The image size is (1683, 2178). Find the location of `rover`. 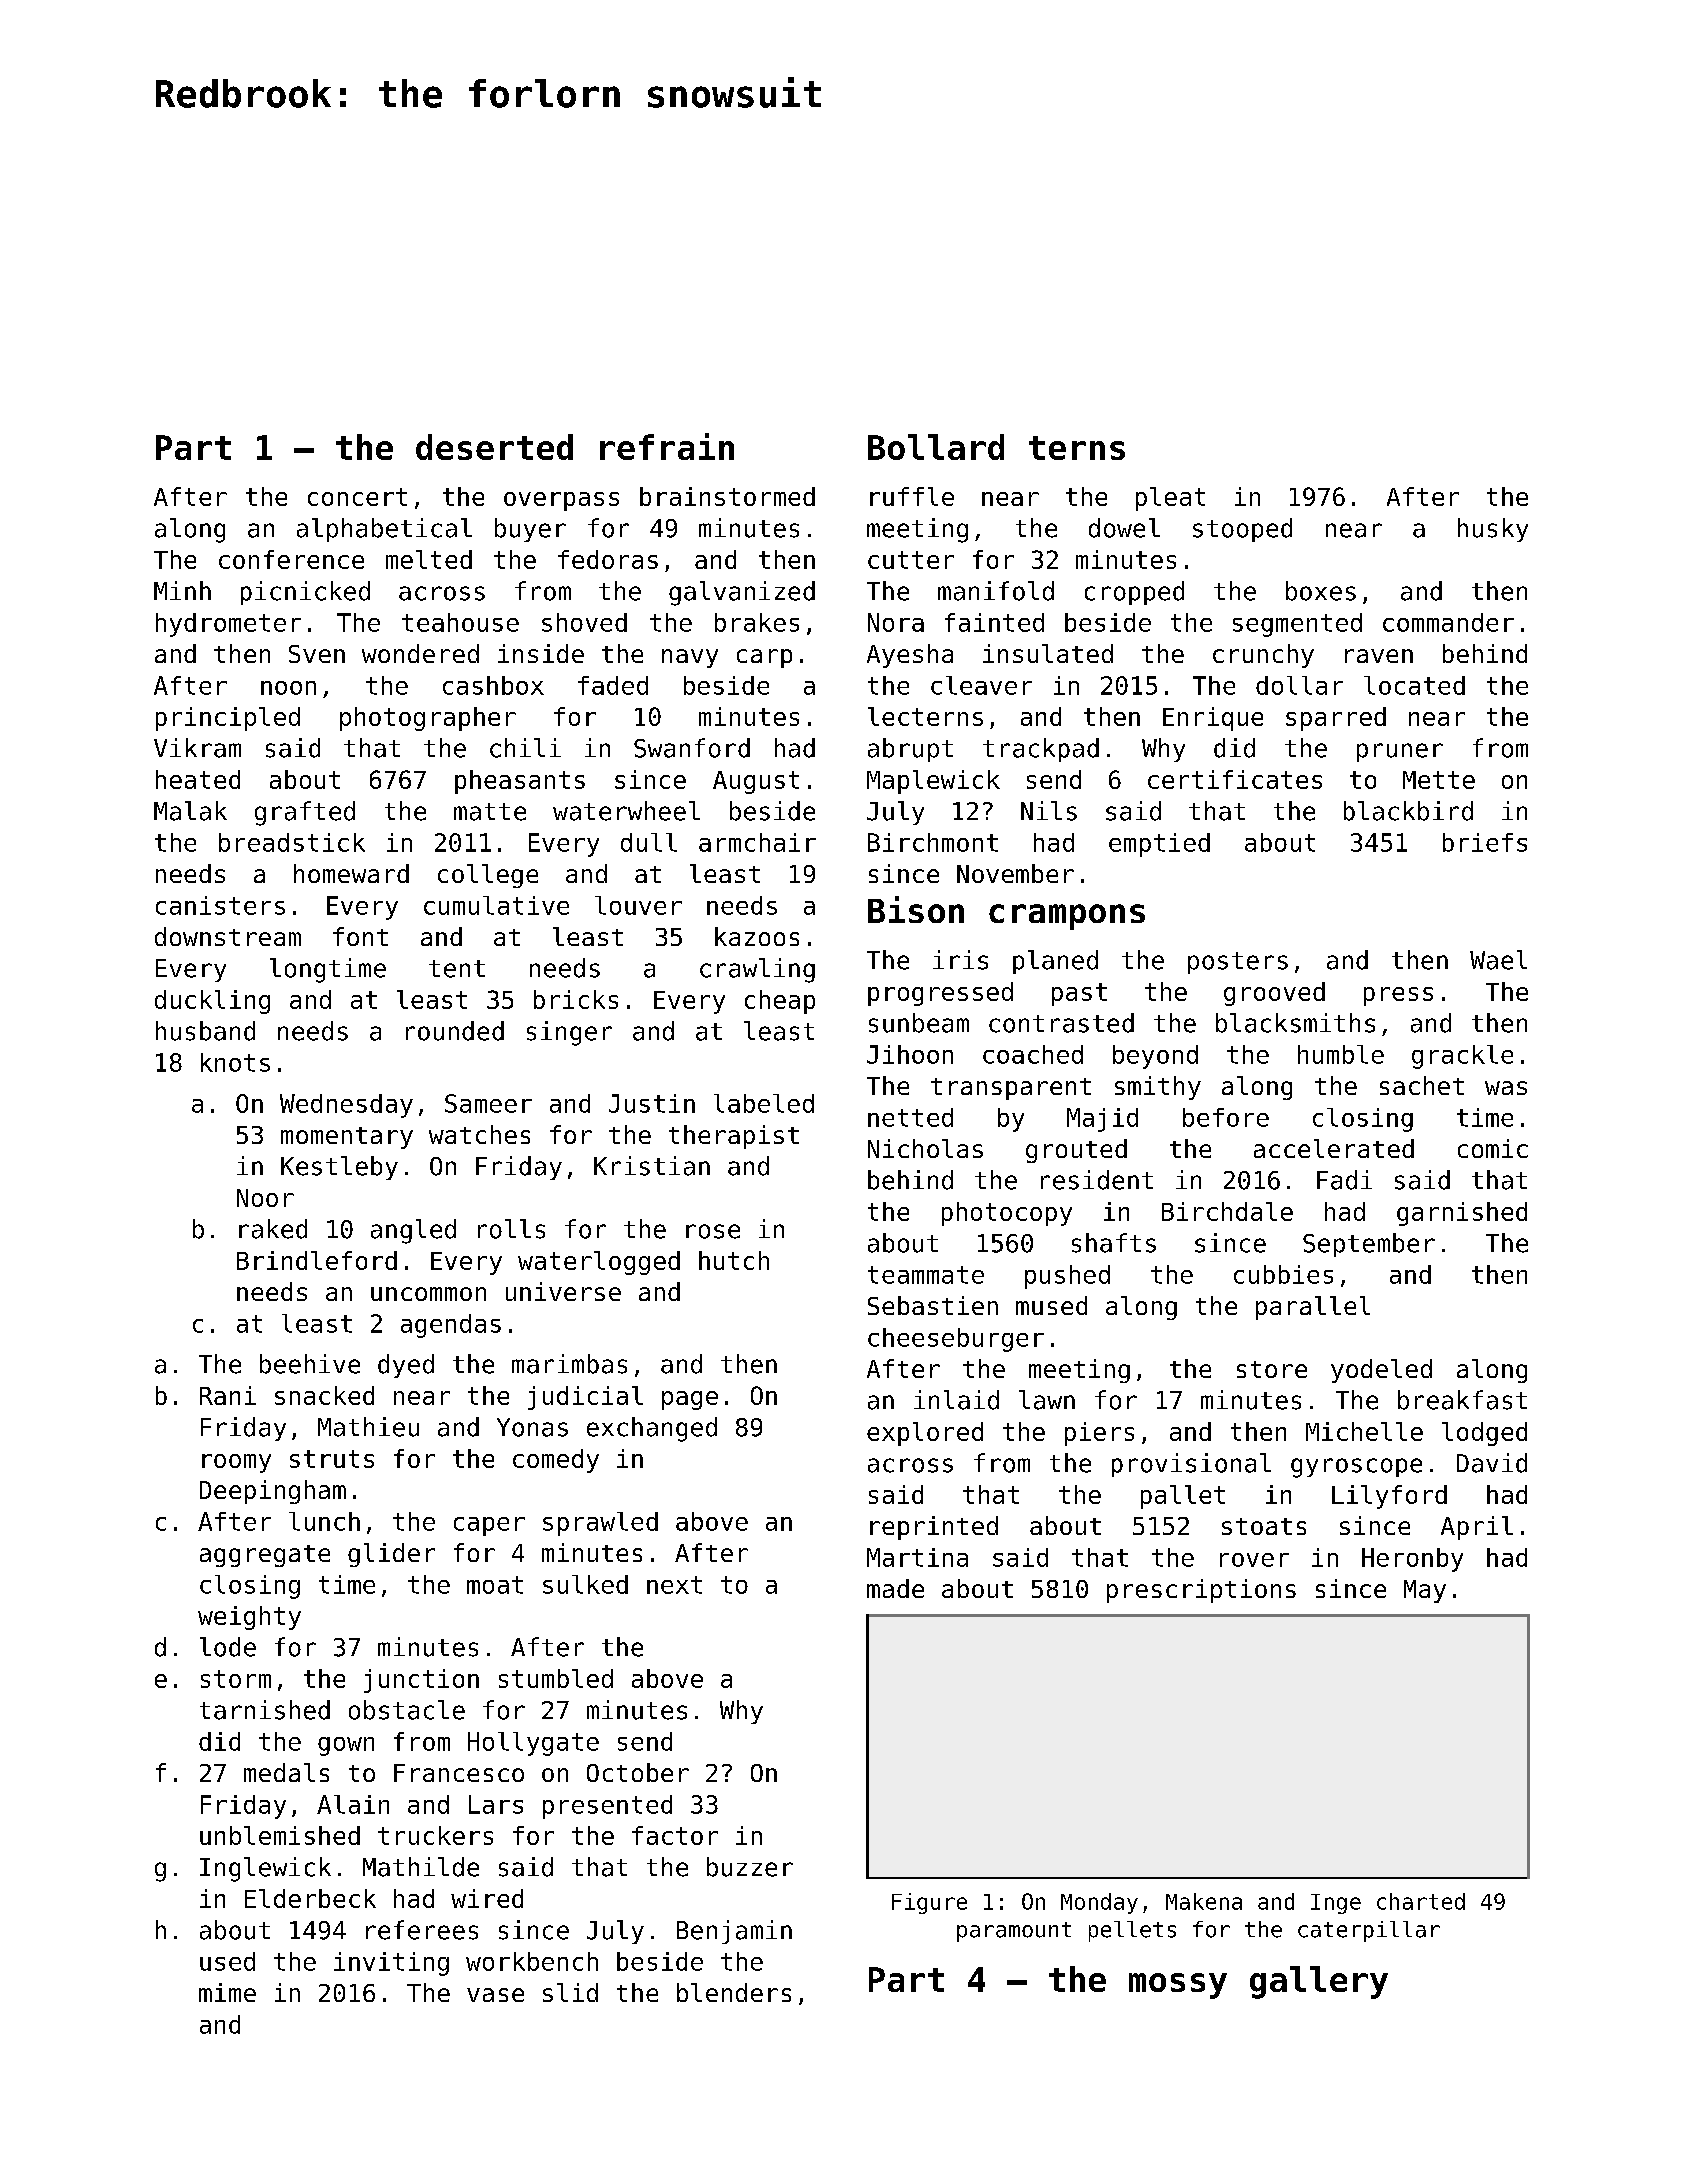

rover is located at coordinates (1254, 1560).
